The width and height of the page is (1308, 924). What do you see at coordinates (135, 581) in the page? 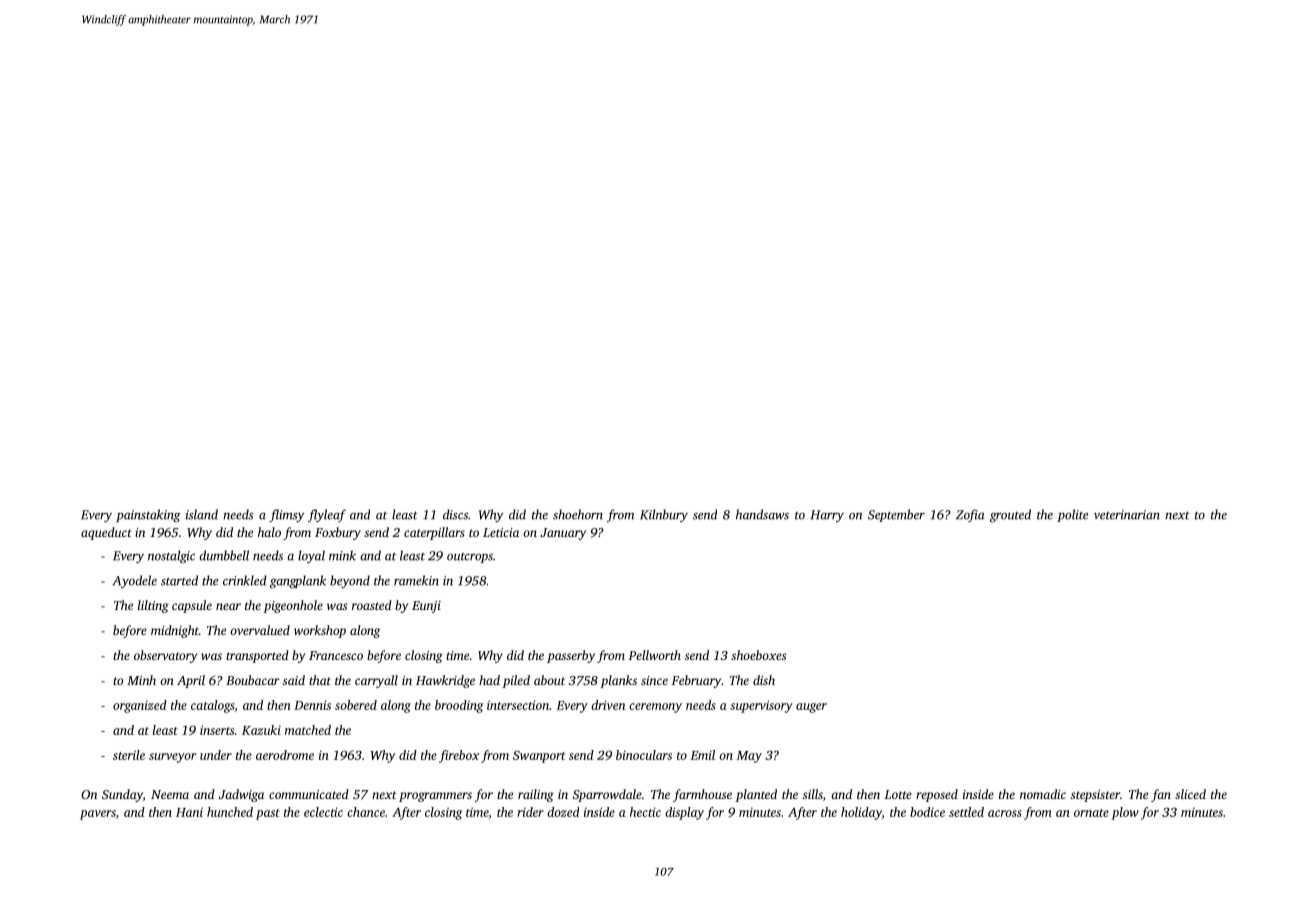
I see `Ayodele` at bounding box center [135, 581].
